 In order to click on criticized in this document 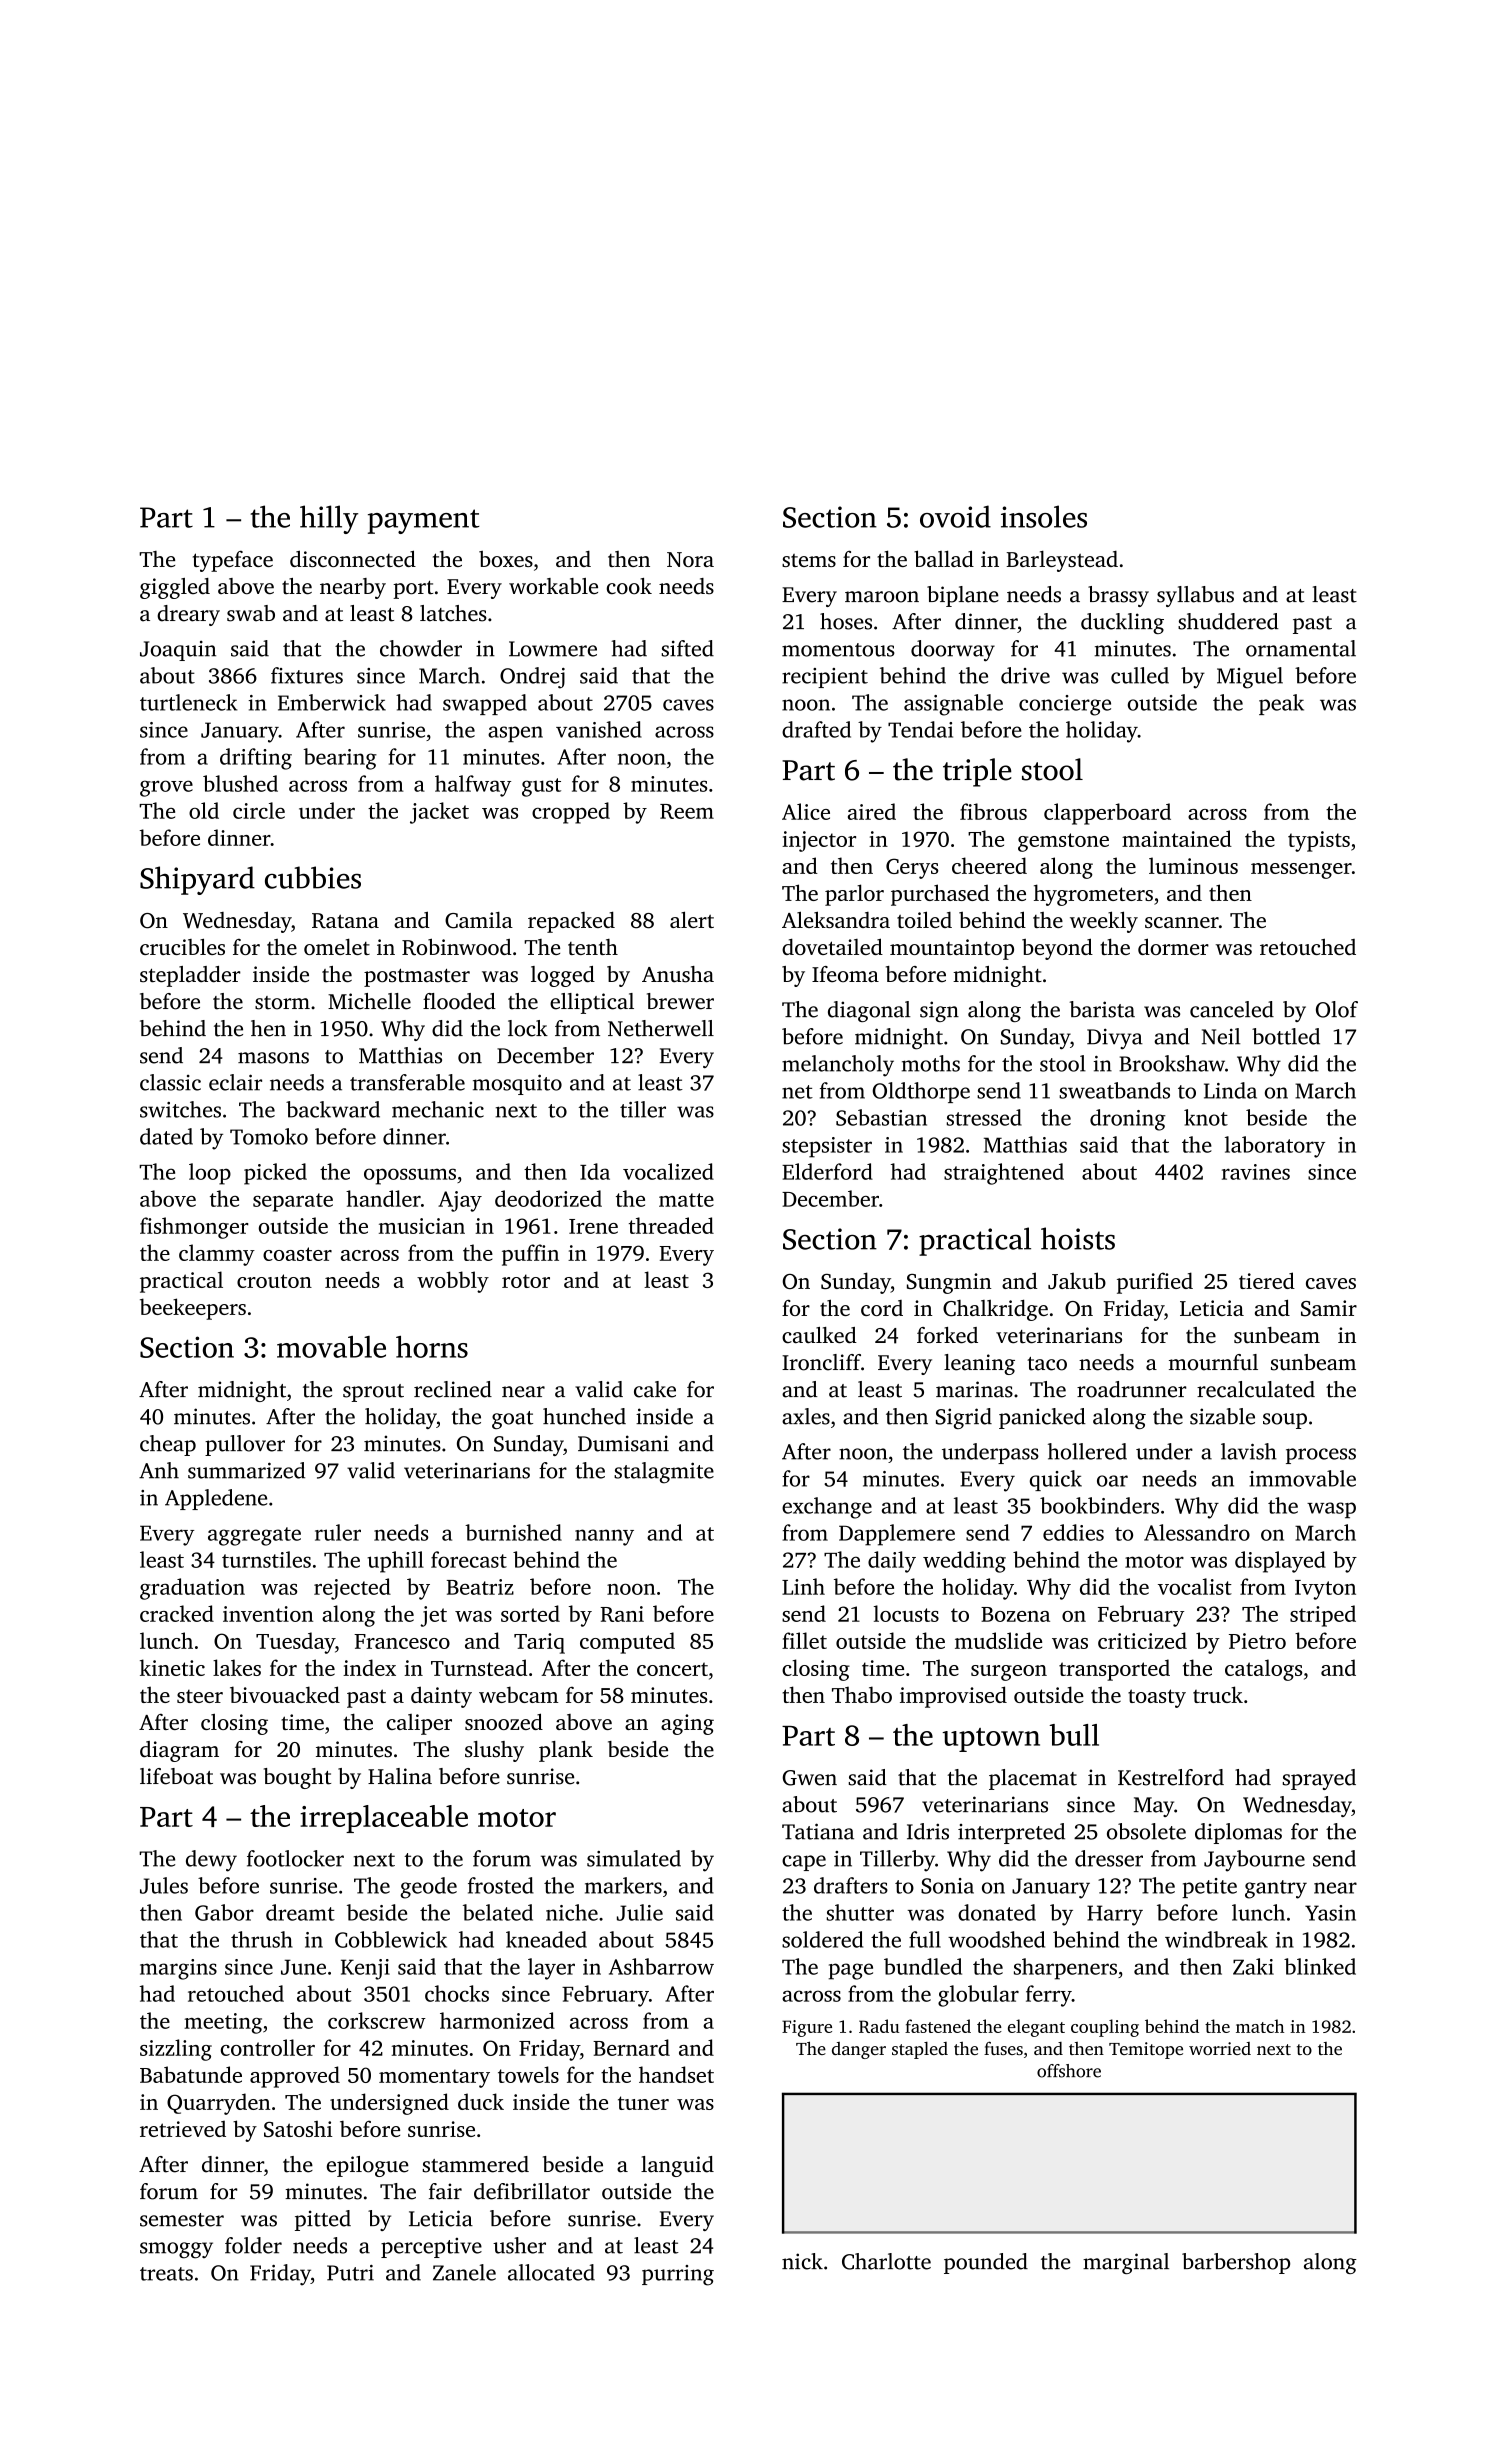, I will do `click(1142, 1640)`.
